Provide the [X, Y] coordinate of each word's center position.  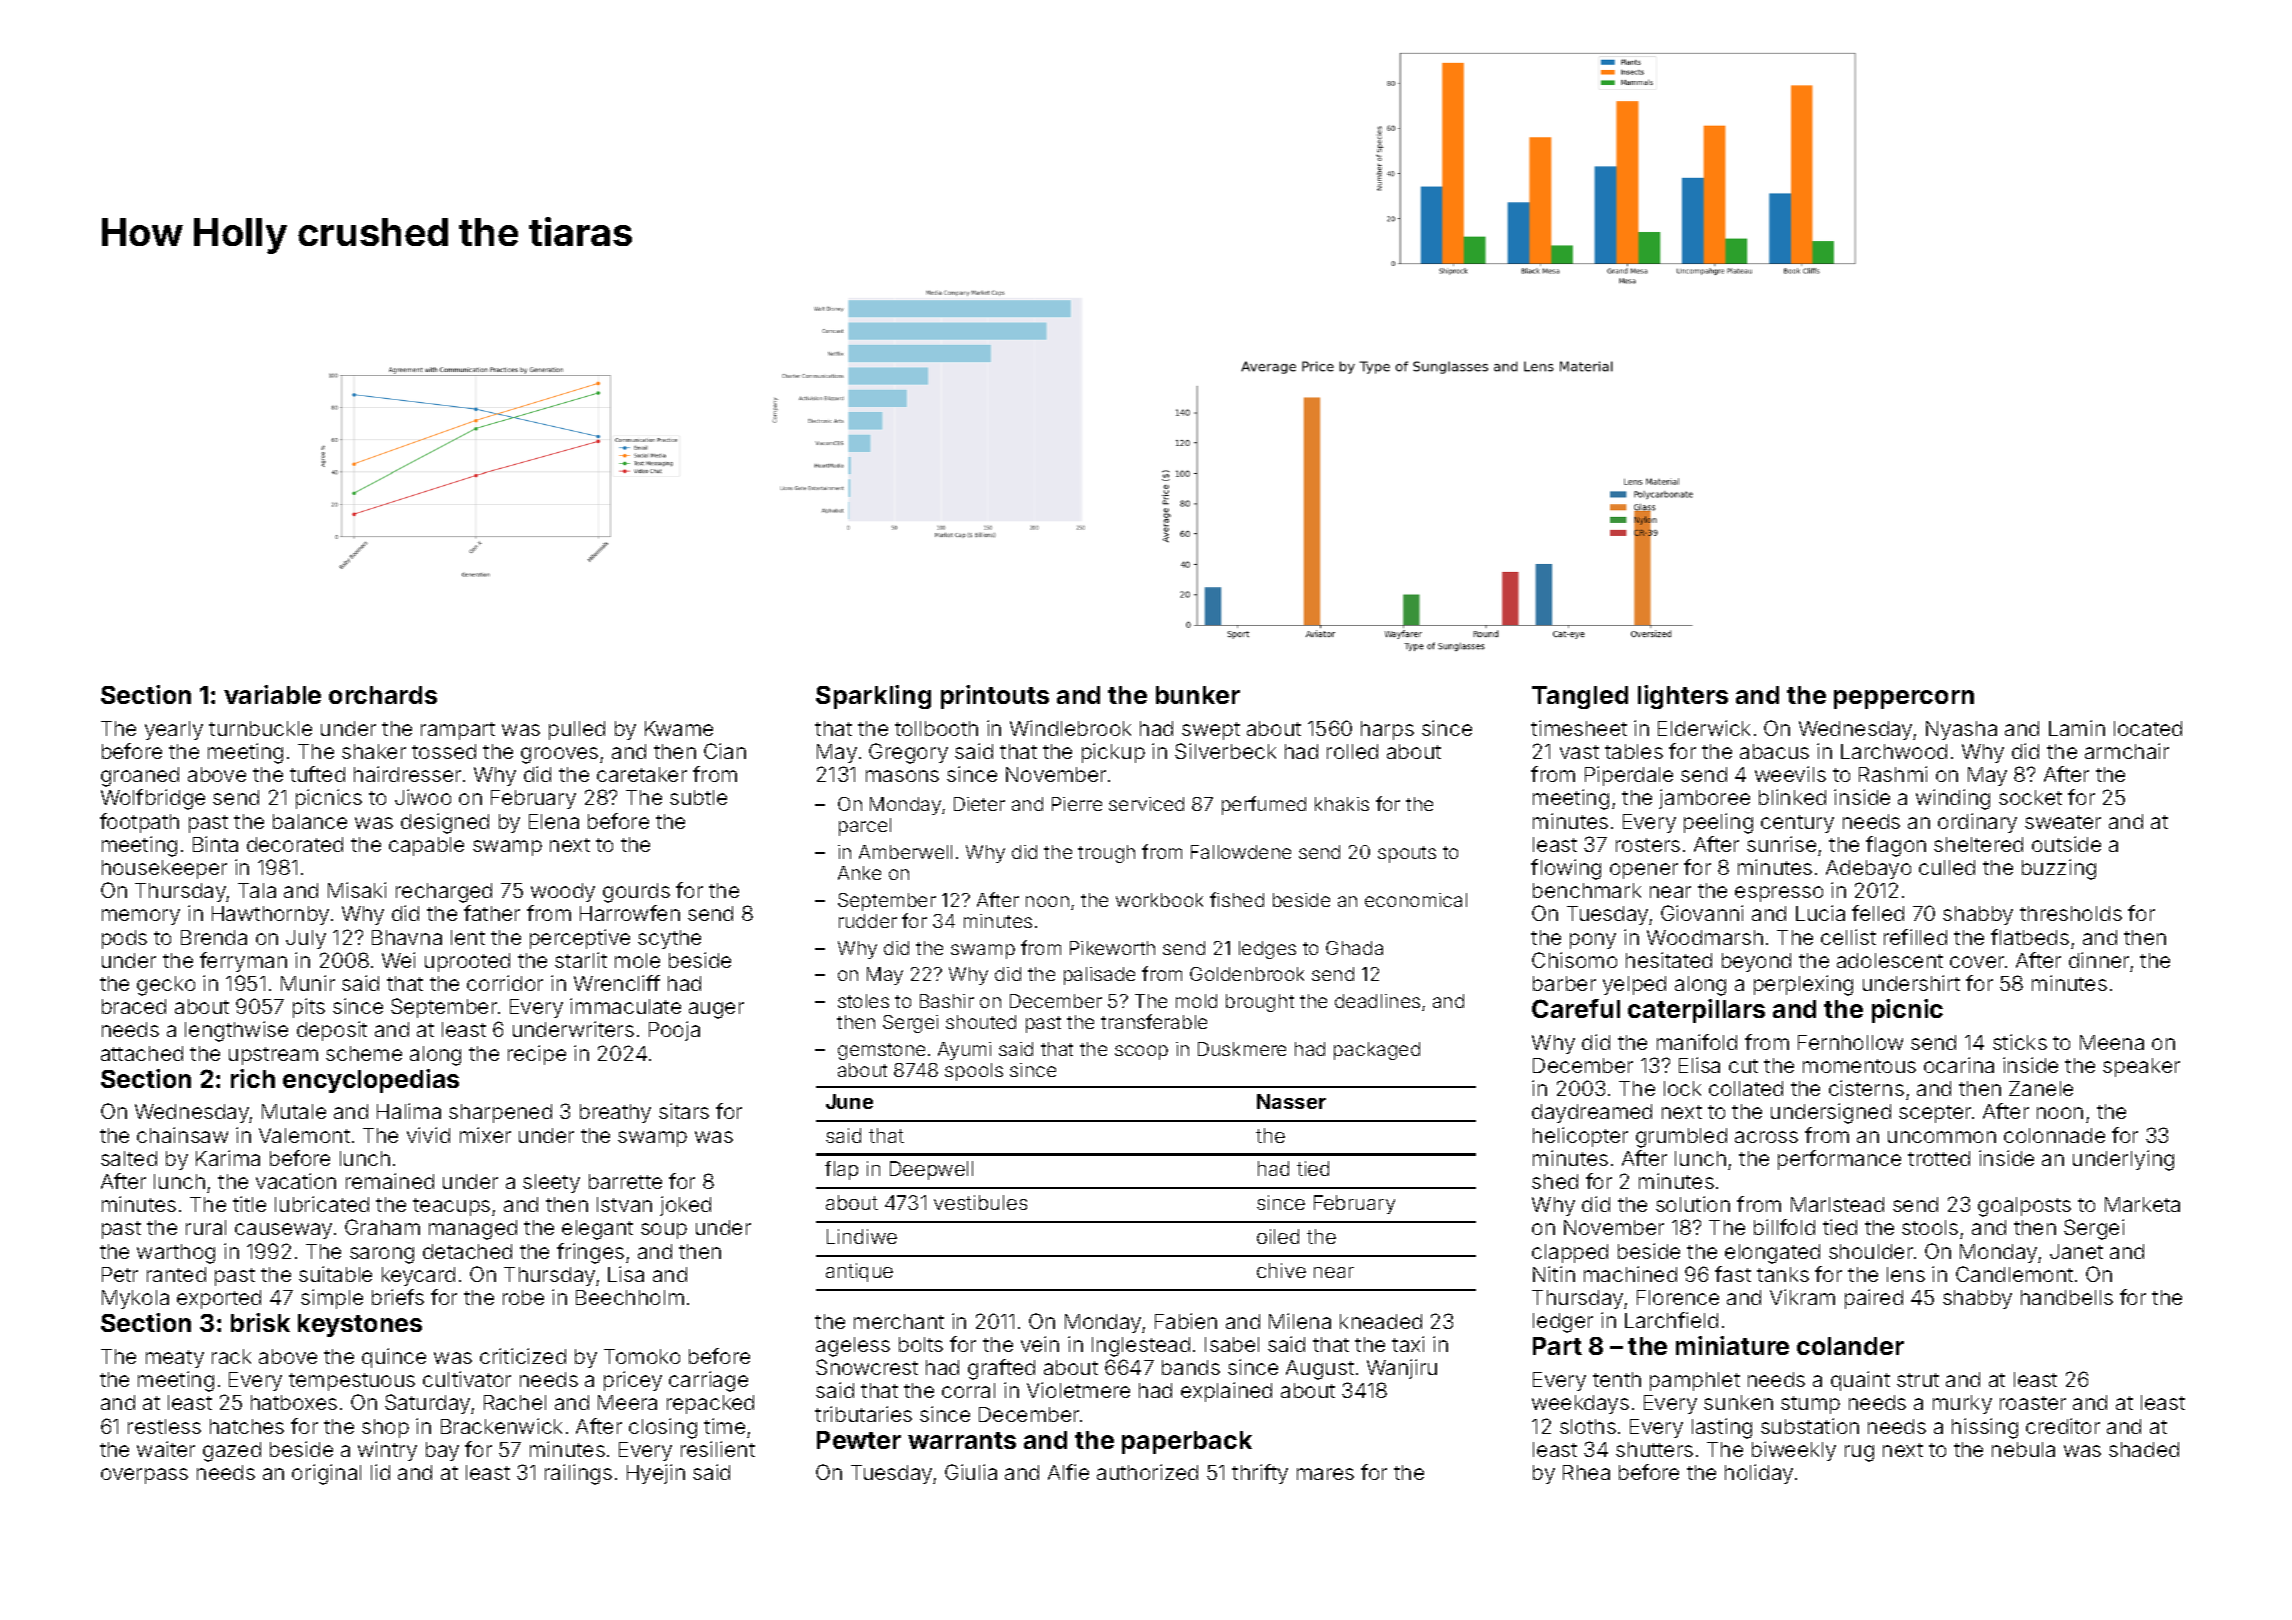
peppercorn [1904, 699]
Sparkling [873, 697]
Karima [228, 1158]
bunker [1198, 695]
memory [141, 917]
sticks [2020, 1042]
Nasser [1291, 1101]
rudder [868, 921]
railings [578, 1474]
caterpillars [1696, 1011]
